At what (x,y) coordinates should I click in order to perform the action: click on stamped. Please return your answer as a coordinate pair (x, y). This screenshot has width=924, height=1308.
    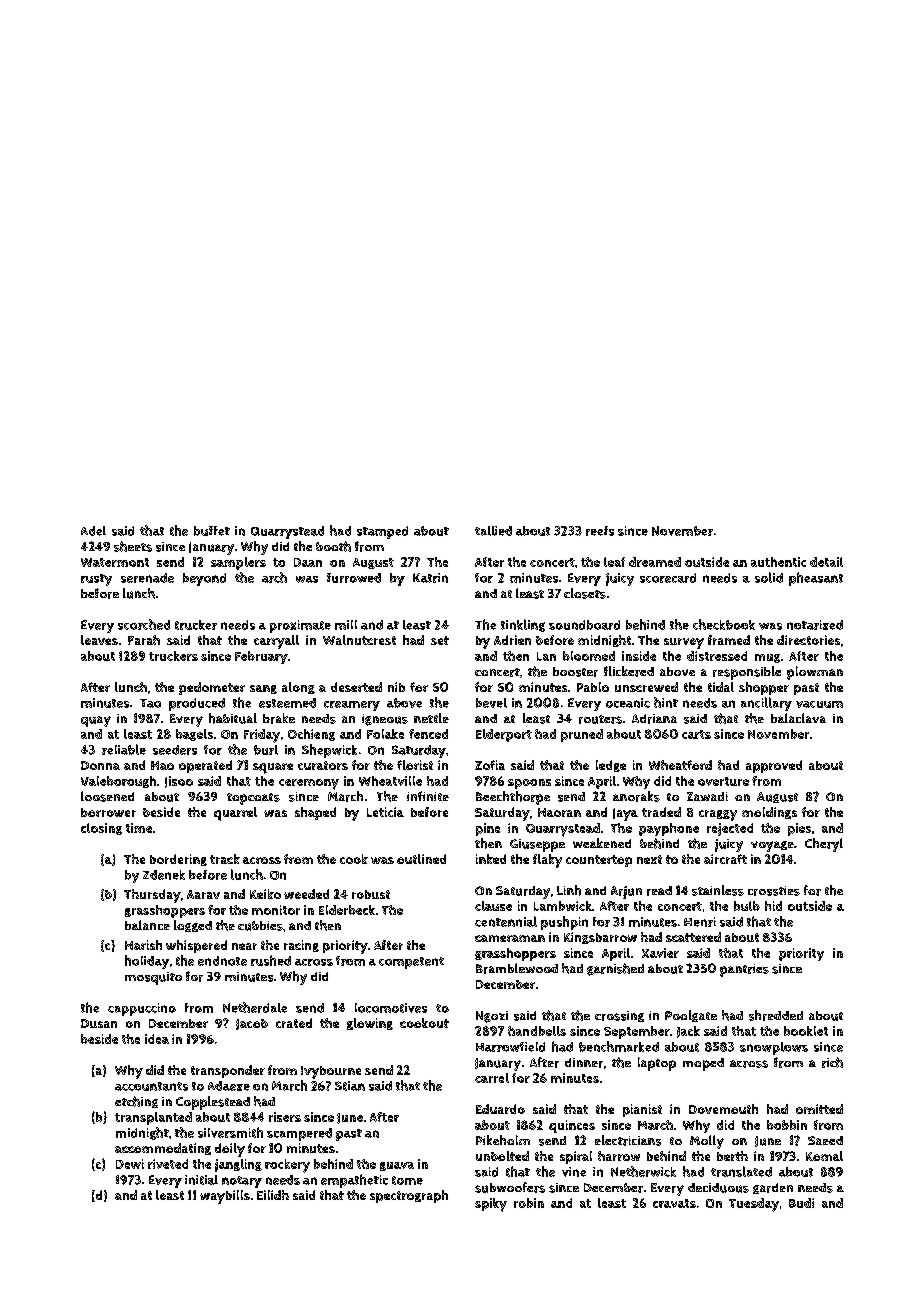
    Looking at the image, I should click on (382, 532).
